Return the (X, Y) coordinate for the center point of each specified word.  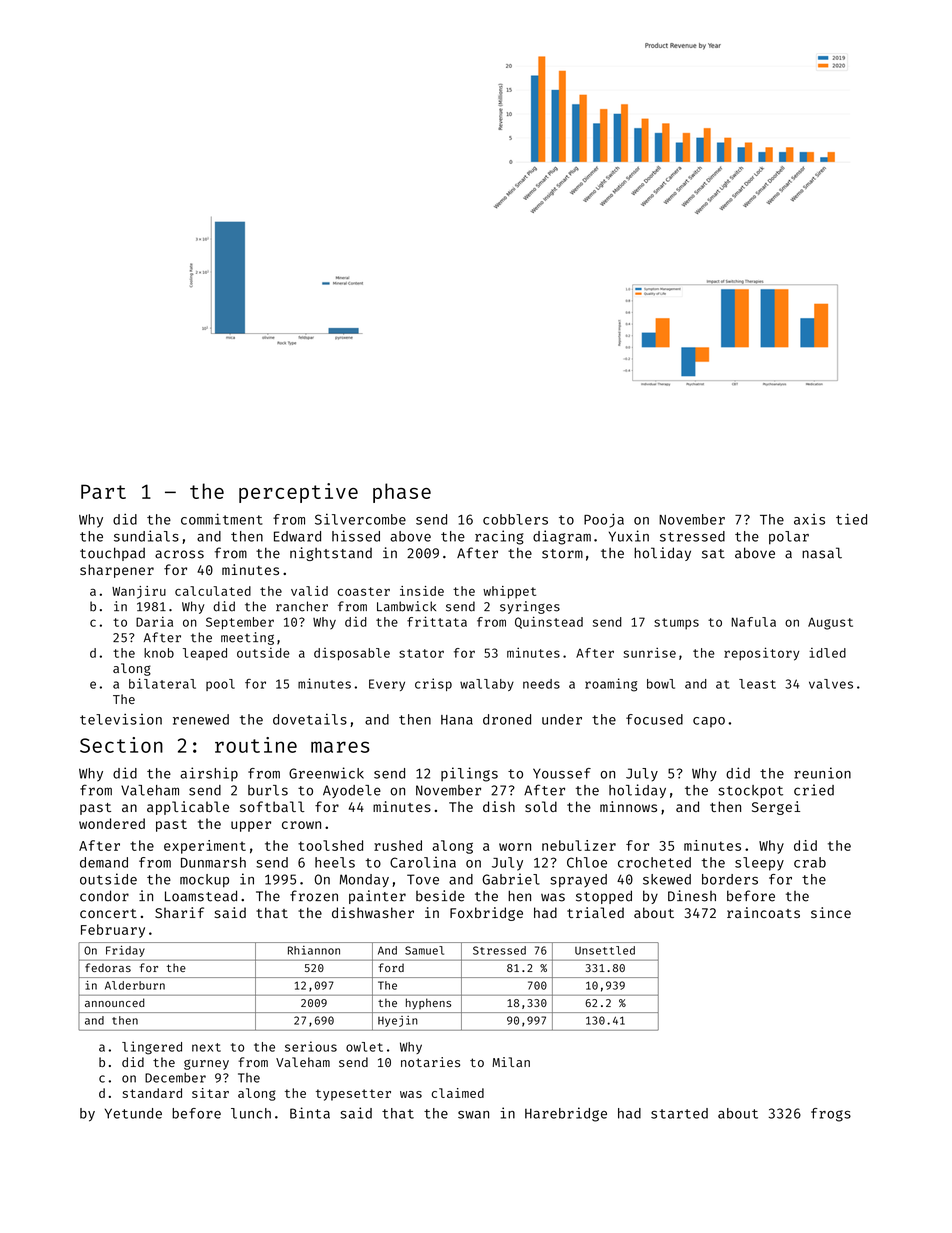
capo (709, 722)
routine (256, 745)
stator (421, 653)
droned (507, 719)
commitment (222, 519)
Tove (423, 879)
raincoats (763, 912)
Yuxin (629, 536)
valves (831, 684)
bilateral (162, 683)
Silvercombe (360, 519)
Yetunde (133, 1113)
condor (104, 896)
